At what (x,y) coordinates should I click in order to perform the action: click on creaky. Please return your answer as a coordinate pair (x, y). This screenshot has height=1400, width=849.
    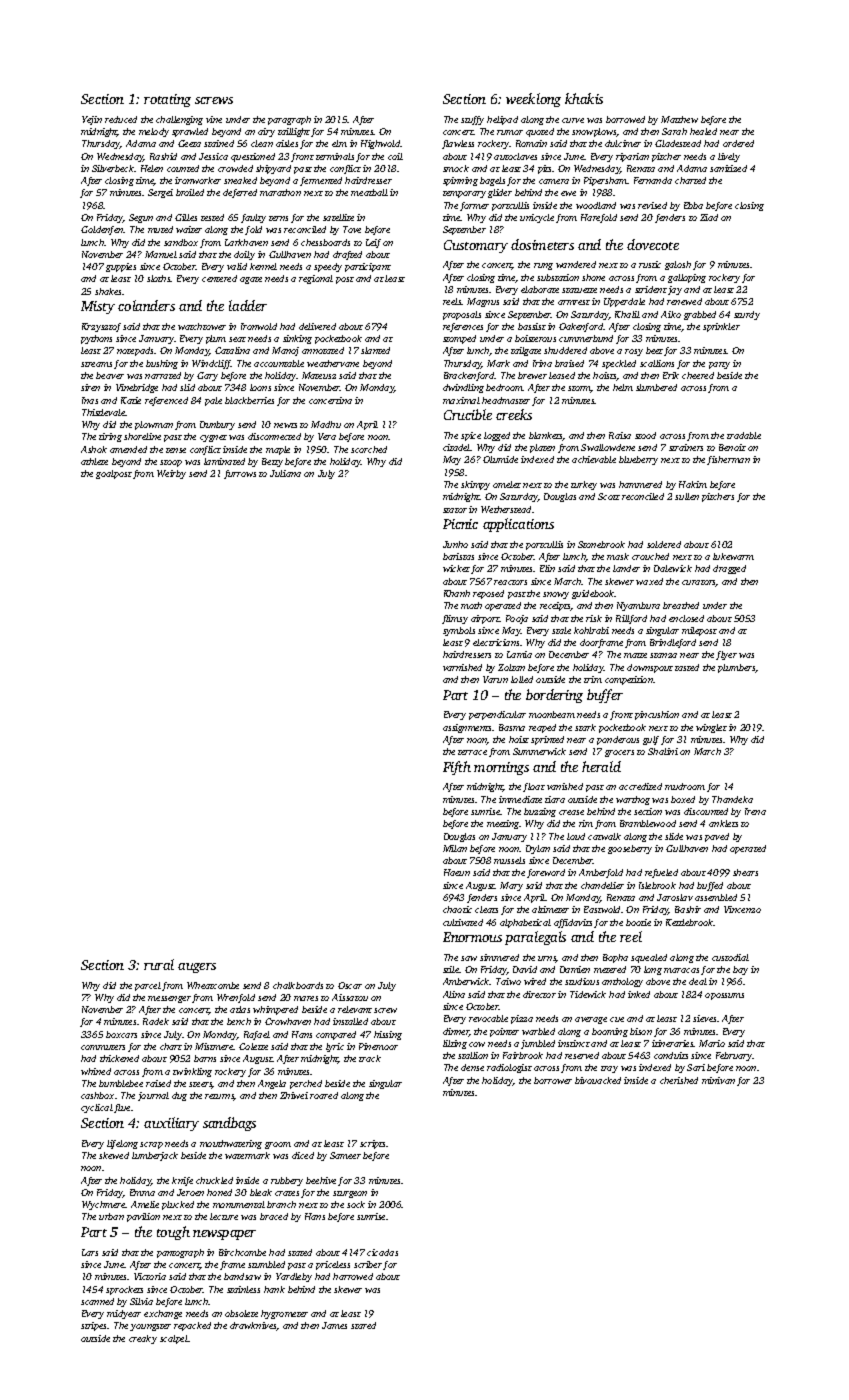
    Looking at the image, I should click on (143, 1339).
